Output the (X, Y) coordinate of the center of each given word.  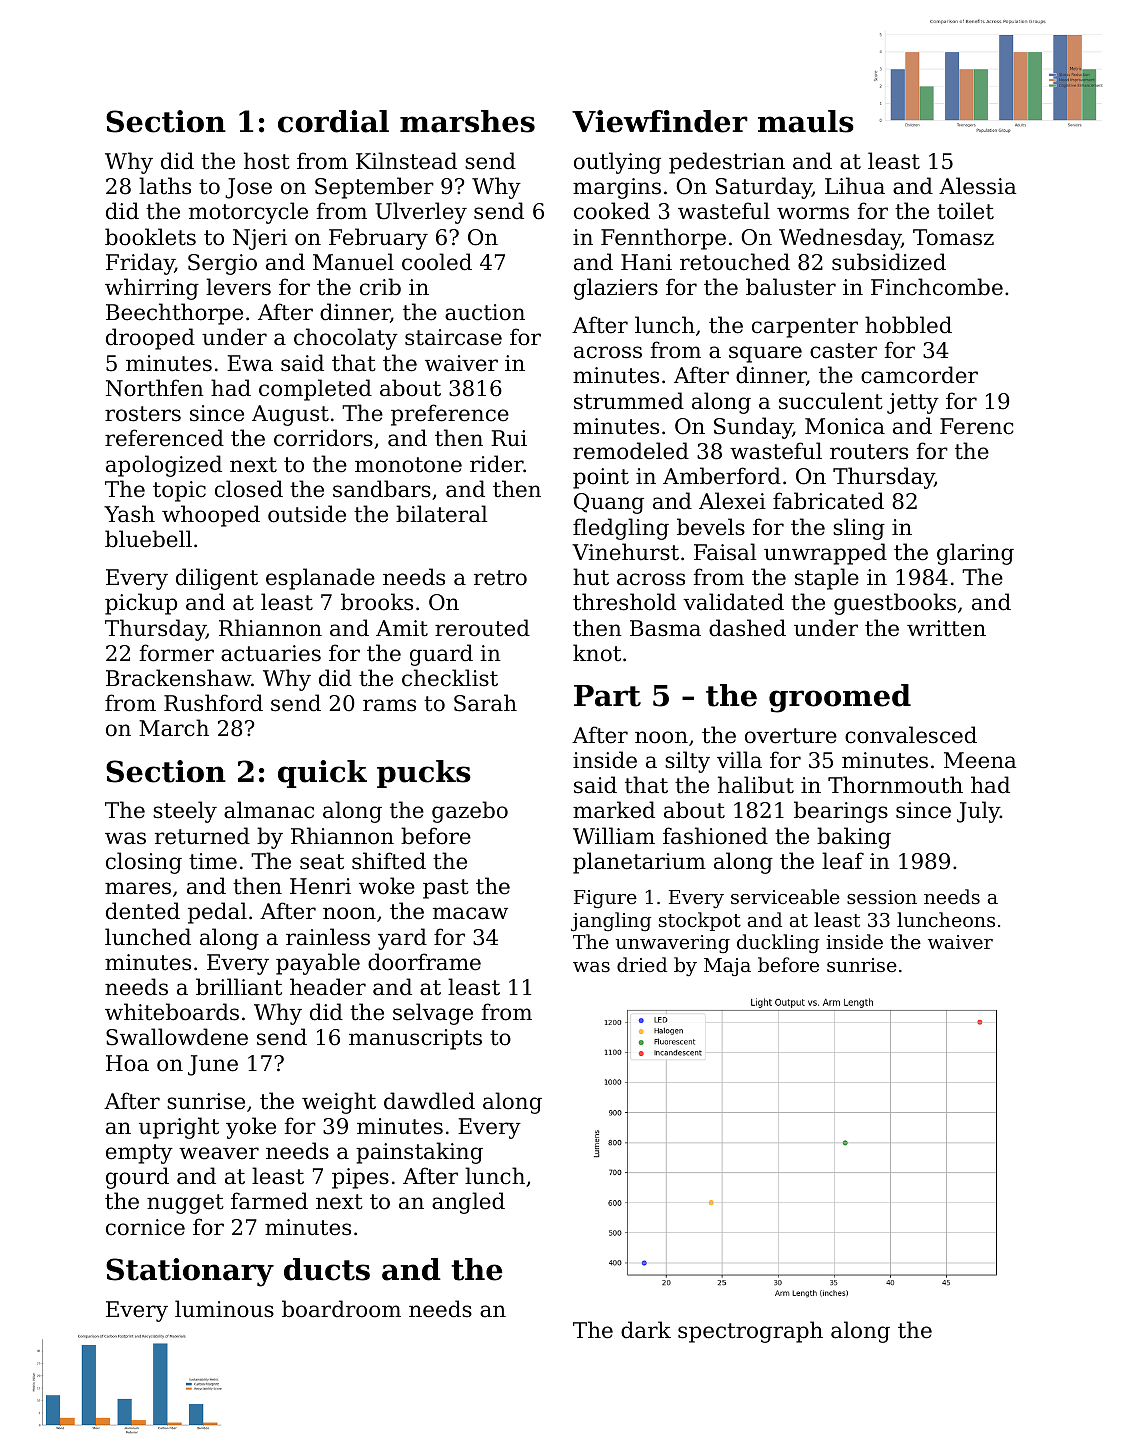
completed (315, 390)
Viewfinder (660, 121)
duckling (778, 943)
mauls (806, 121)
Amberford (722, 476)
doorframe (424, 962)
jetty (913, 403)
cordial (333, 121)
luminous (224, 1309)
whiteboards (172, 1012)
